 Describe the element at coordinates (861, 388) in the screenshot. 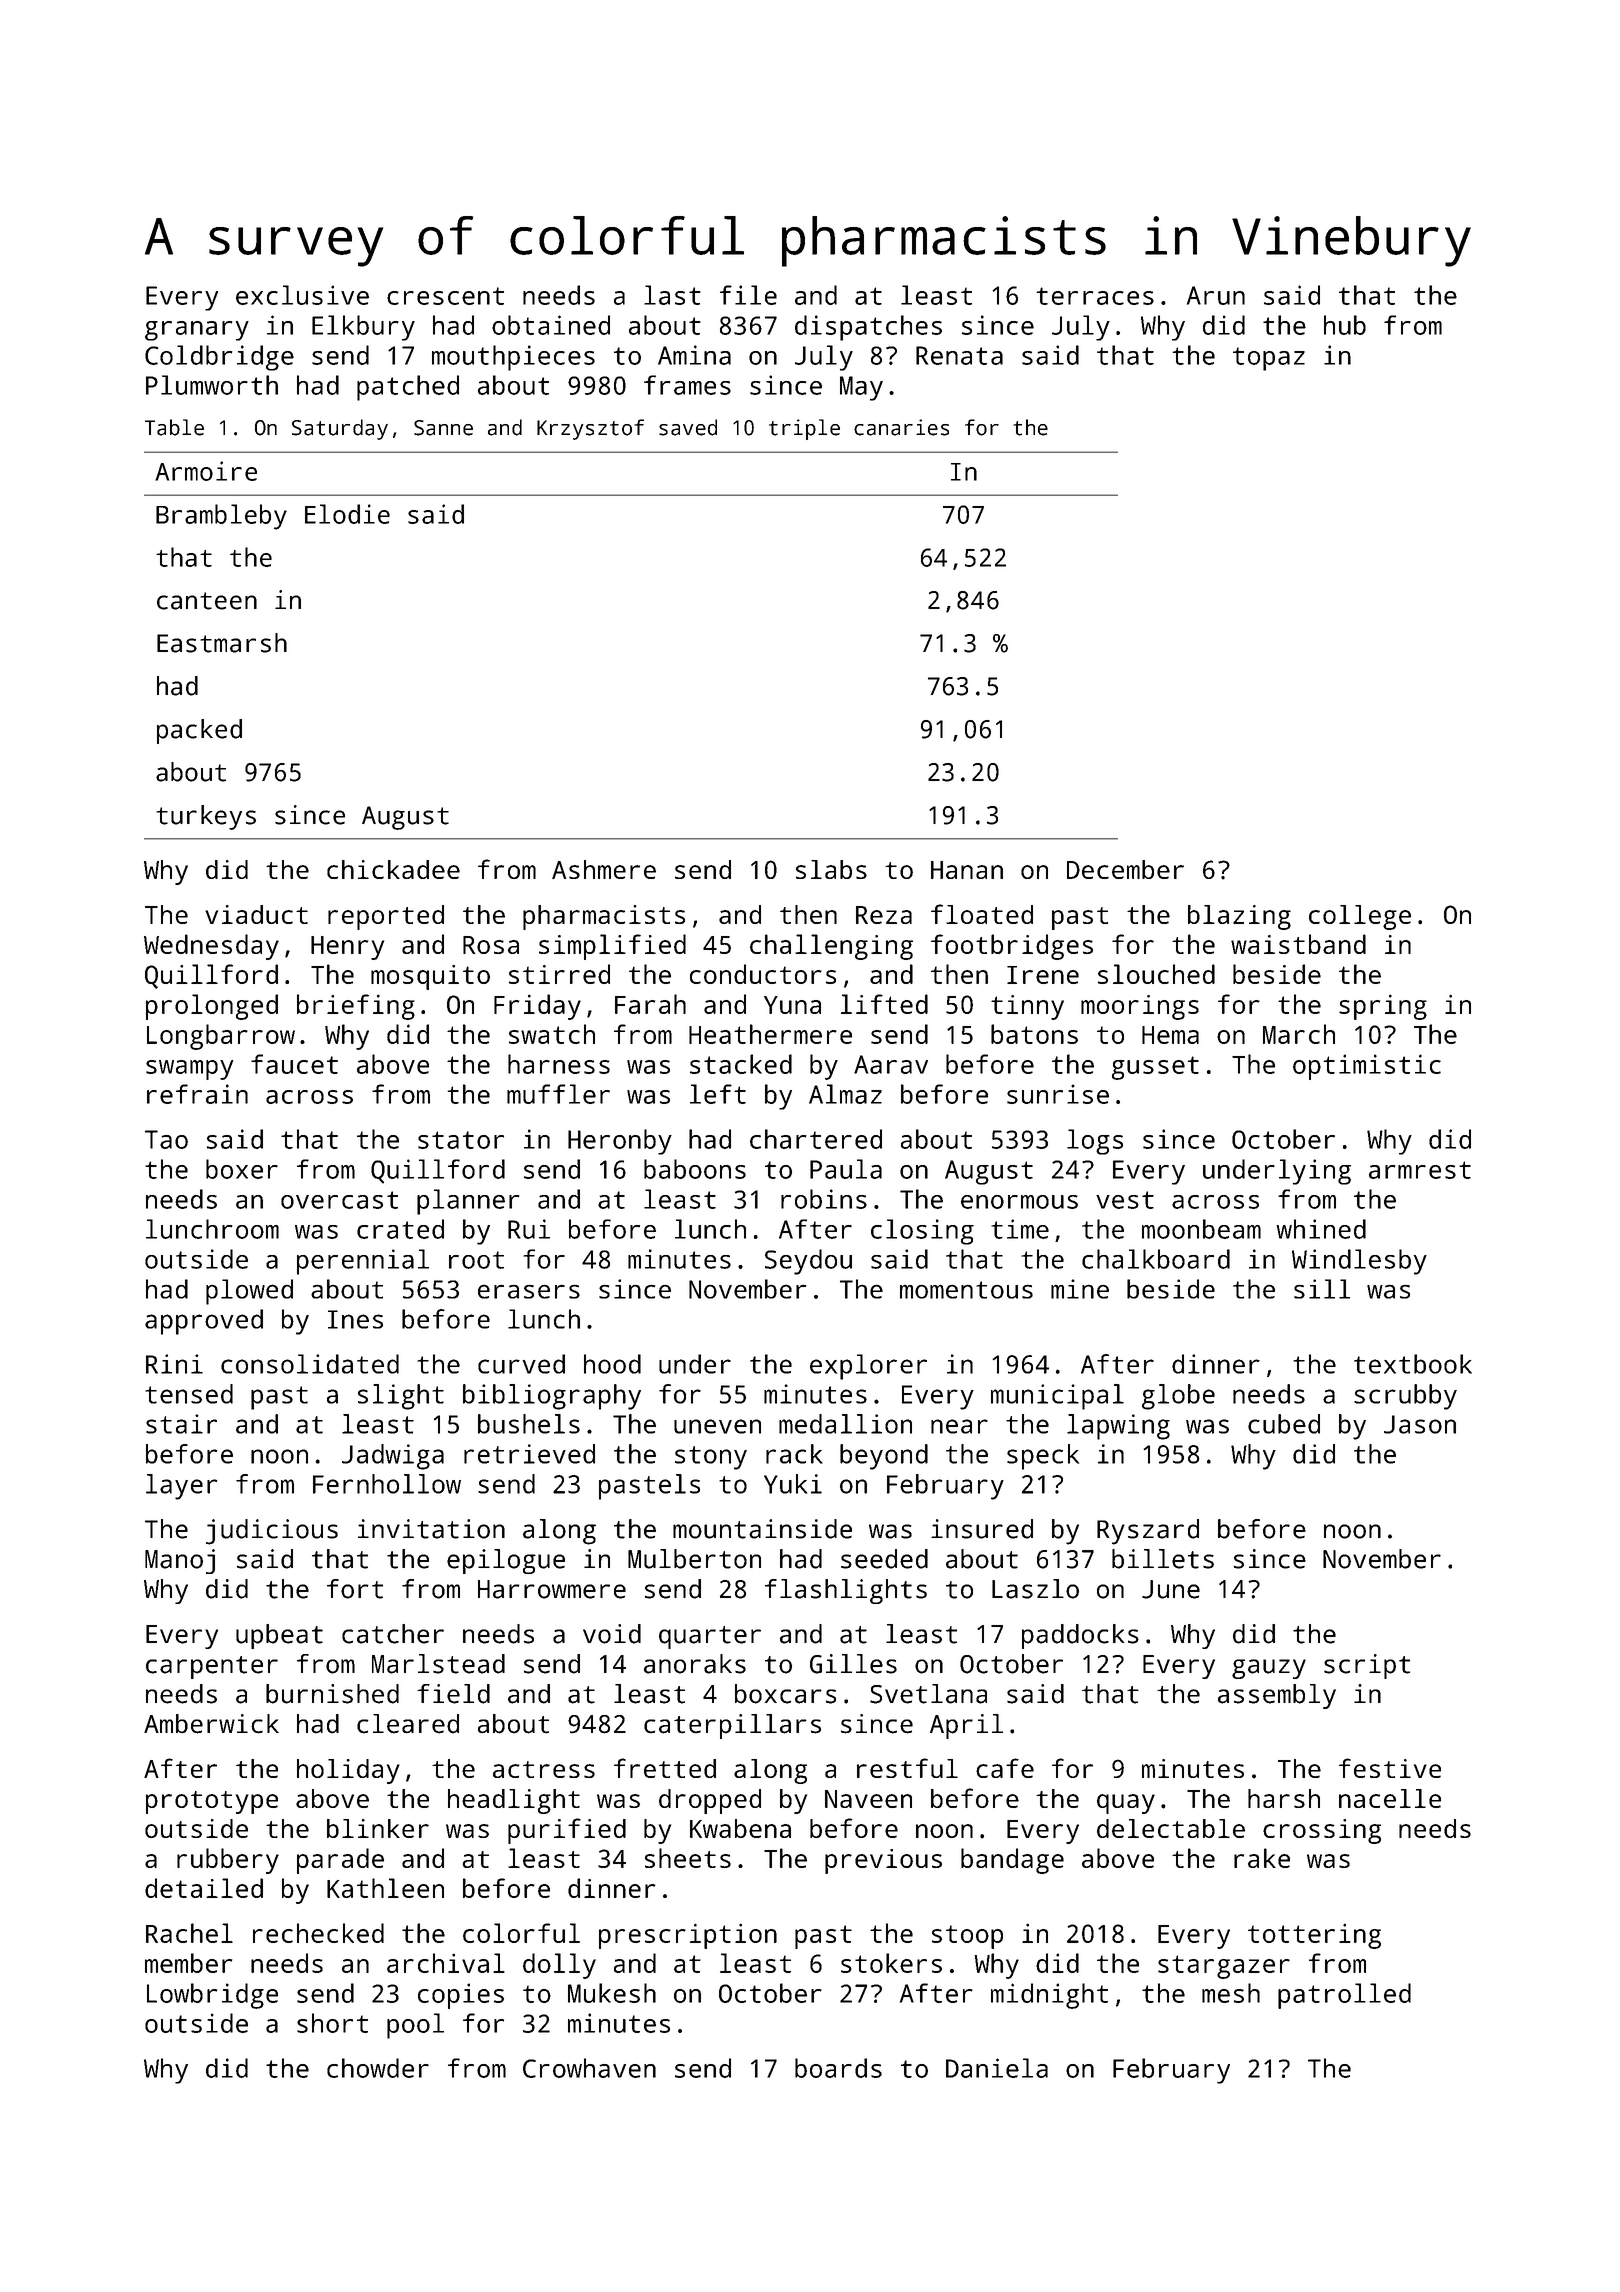

I see `May` at that location.
